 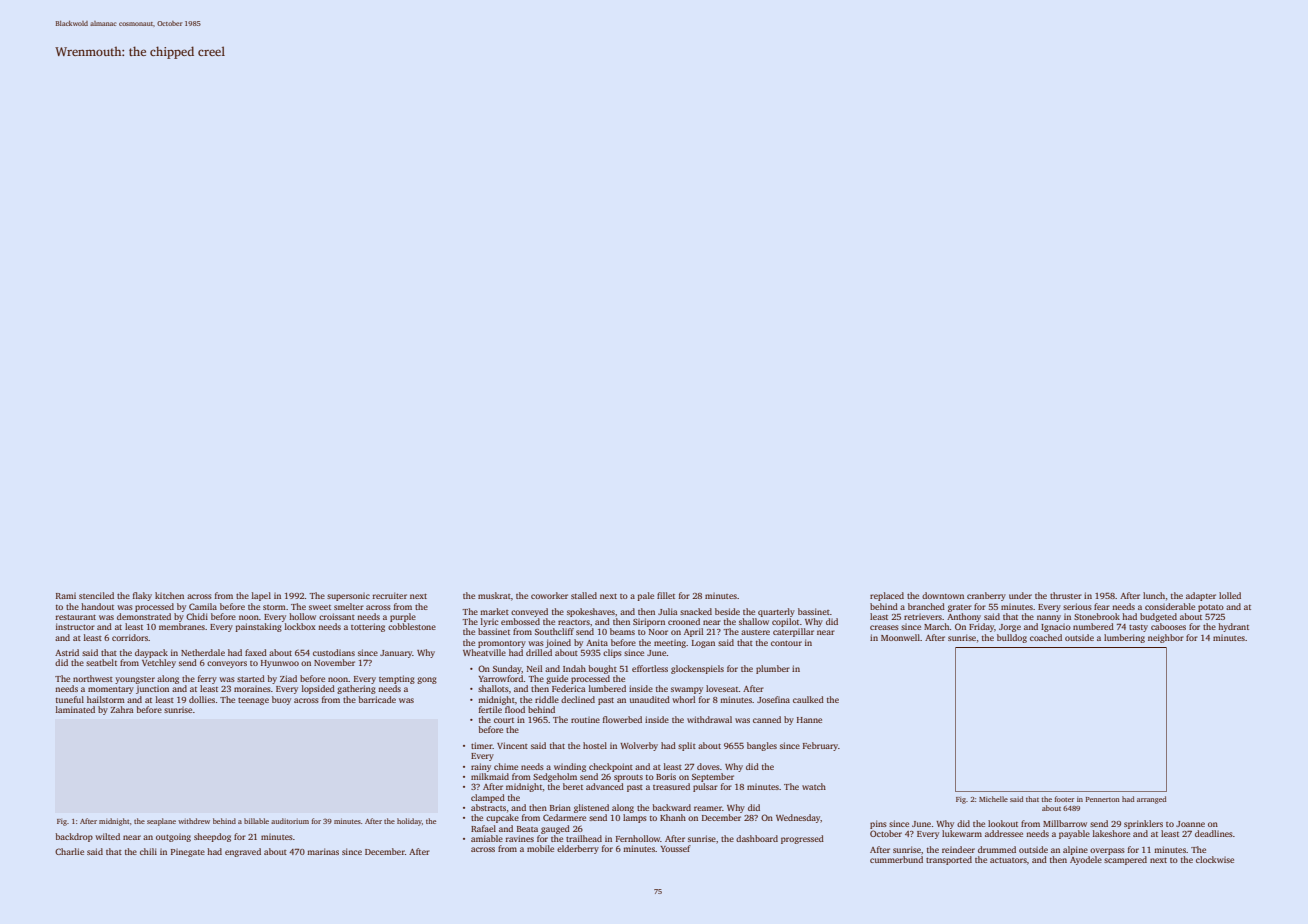 What do you see at coordinates (762, 746) in the screenshot?
I see `bangles` at bounding box center [762, 746].
